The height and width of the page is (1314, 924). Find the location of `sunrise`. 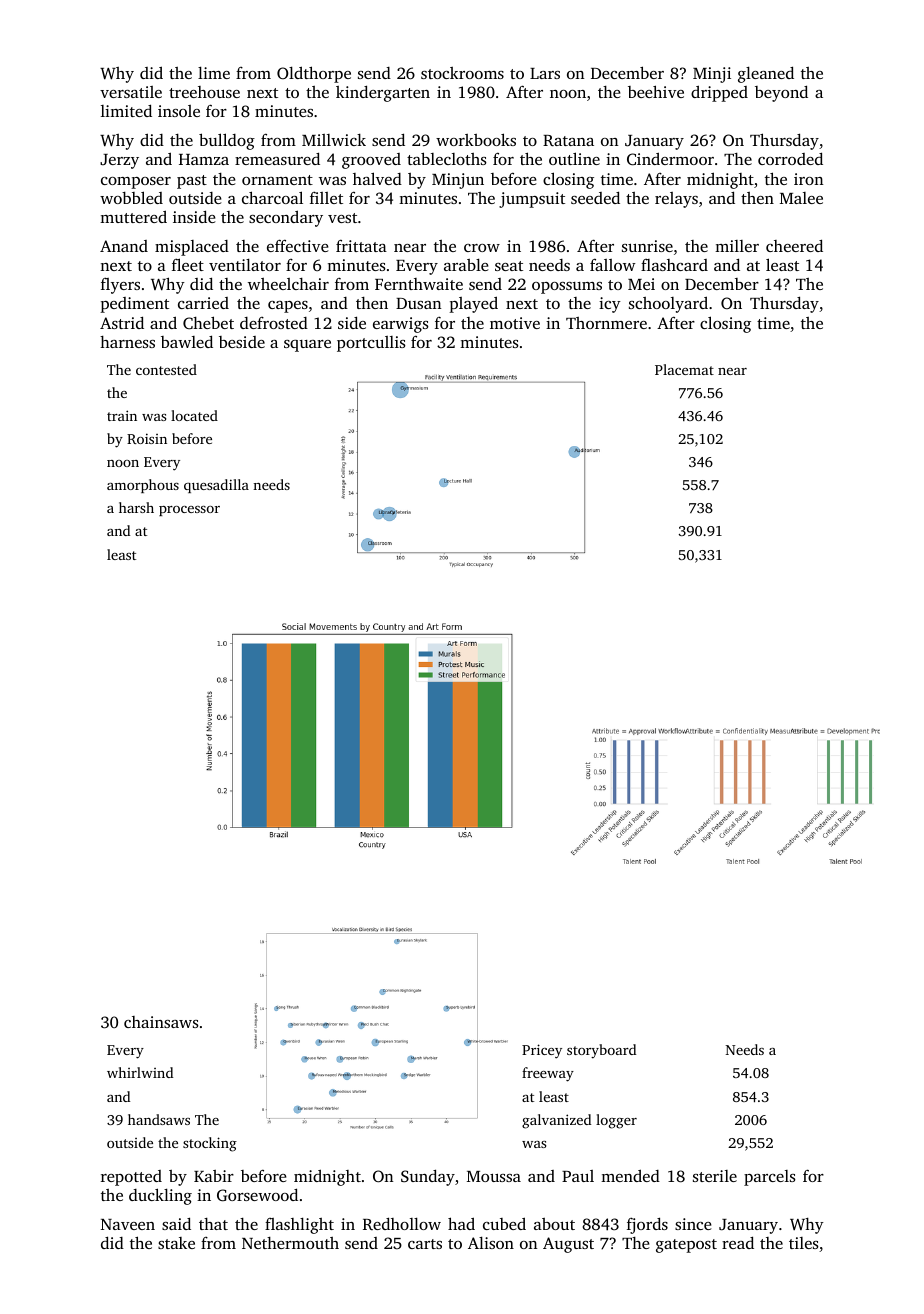

sunrise is located at coordinates (647, 246).
